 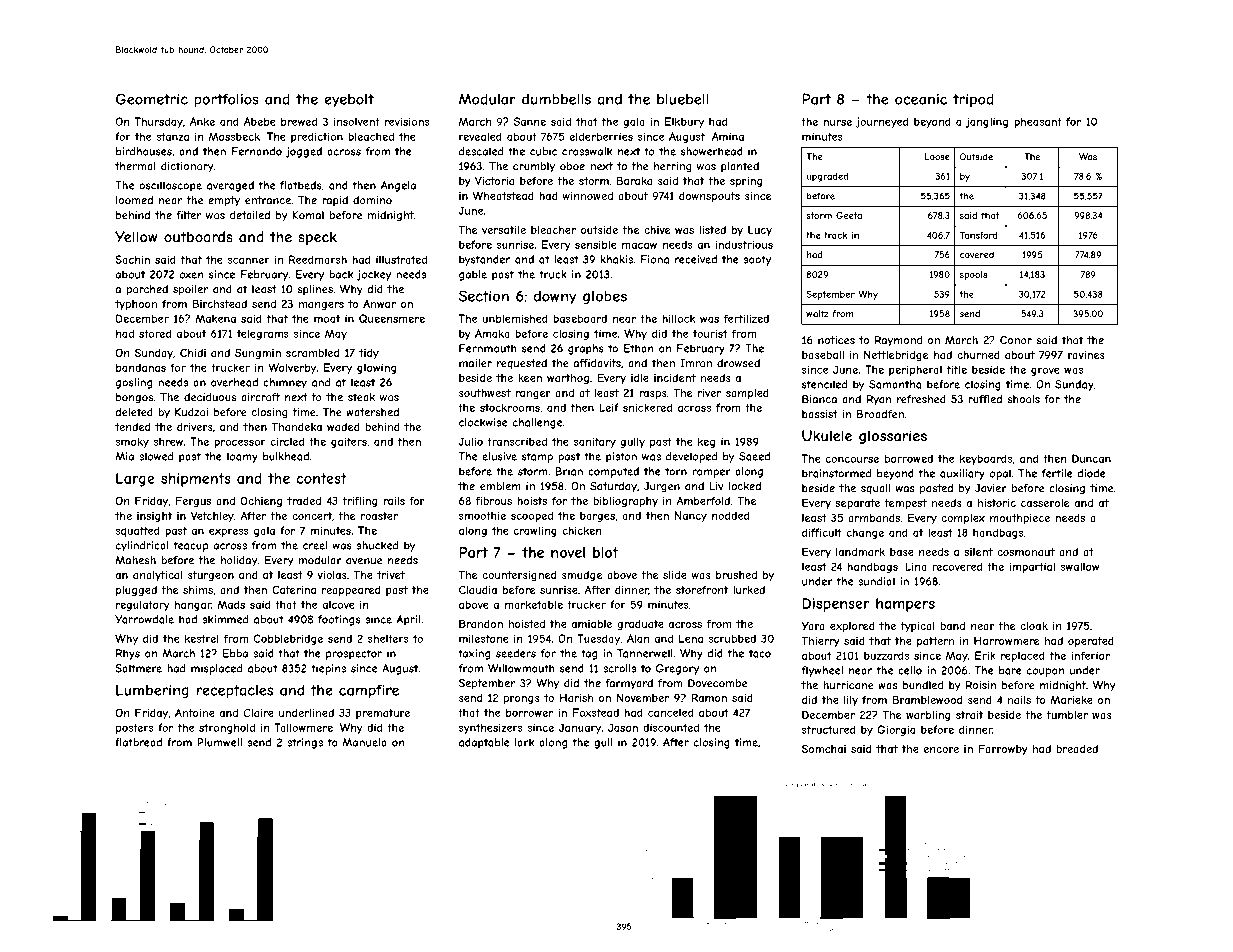 I want to click on plugged, so click(x=136, y=591).
